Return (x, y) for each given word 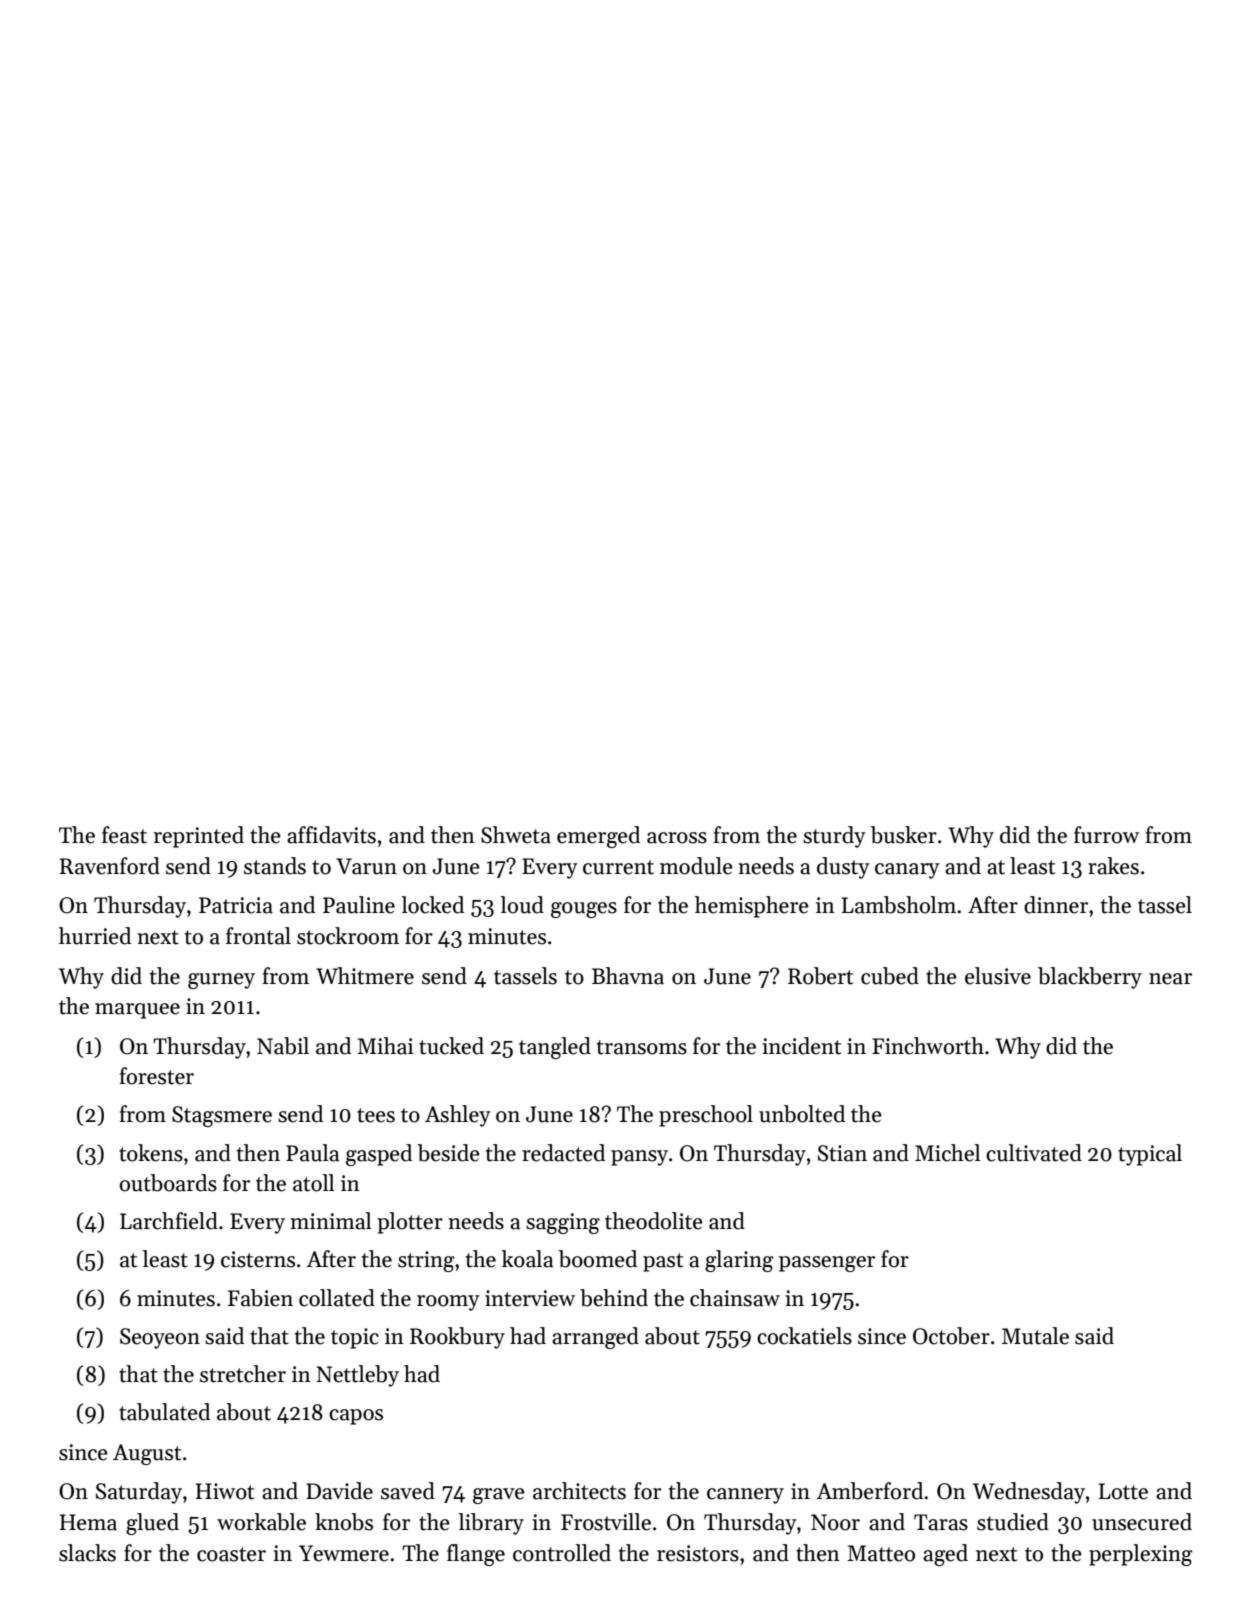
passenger (827, 1264)
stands (275, 866)
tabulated (164, 1412)
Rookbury (457, 1338)
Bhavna (628, 976)
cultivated (1034, 1153)
